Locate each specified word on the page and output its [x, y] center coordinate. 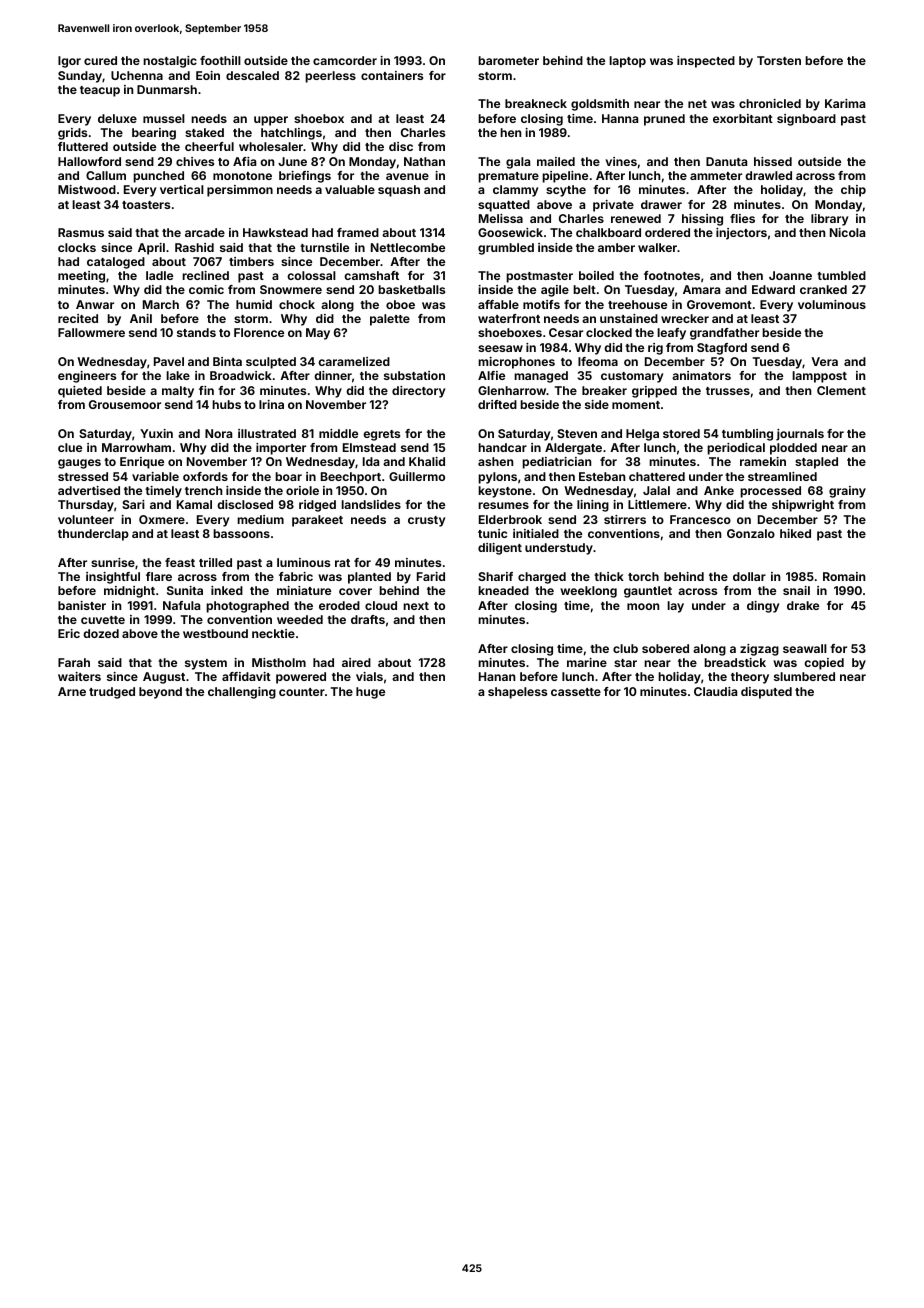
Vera [824, 361]
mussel [164, 118]
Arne [72, 691]
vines [621, 161]
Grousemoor [125, 404]
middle [338, 433]
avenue [407, 176]
